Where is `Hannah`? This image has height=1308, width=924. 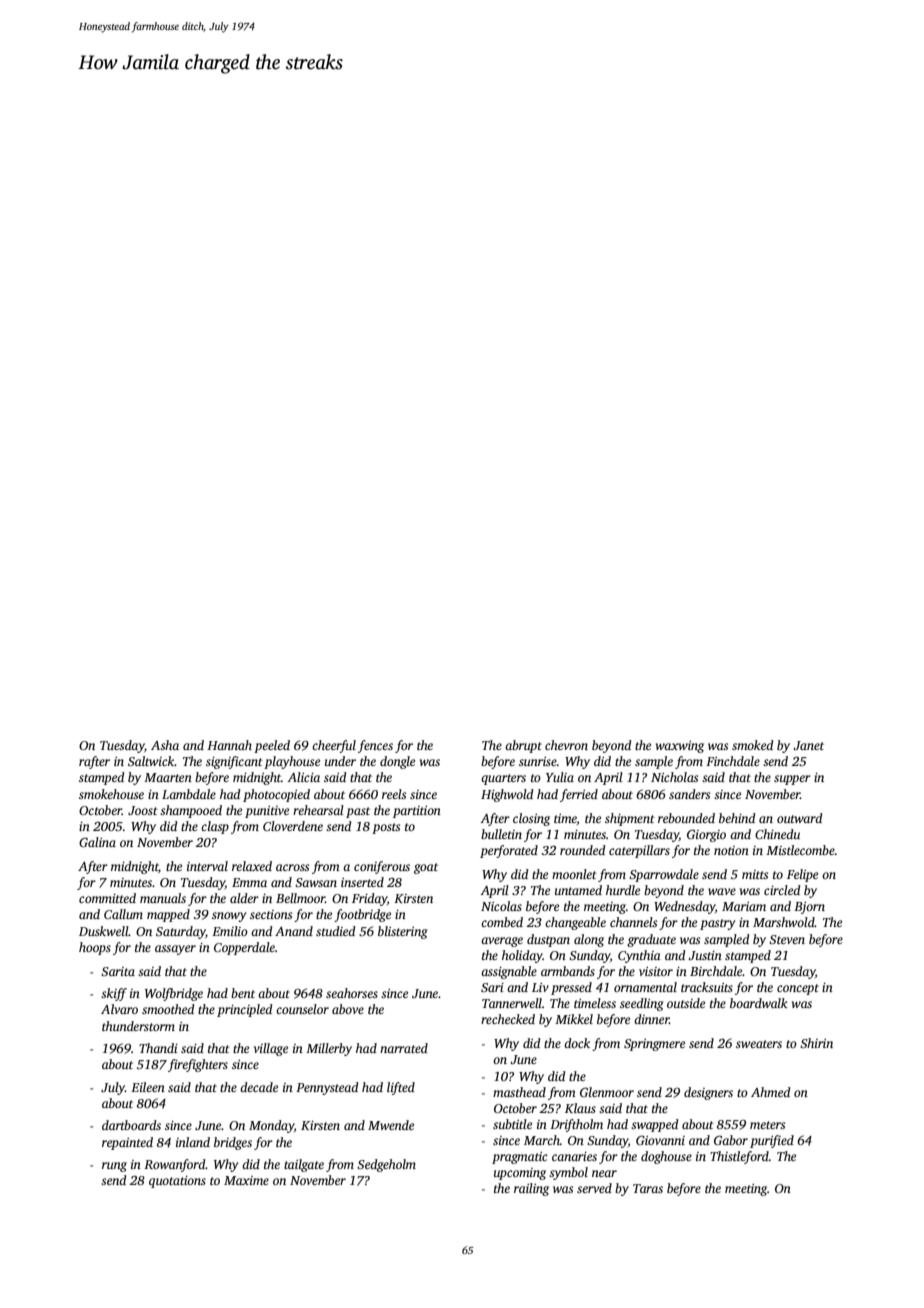 Hannah is located at coordinates (229, 745).
